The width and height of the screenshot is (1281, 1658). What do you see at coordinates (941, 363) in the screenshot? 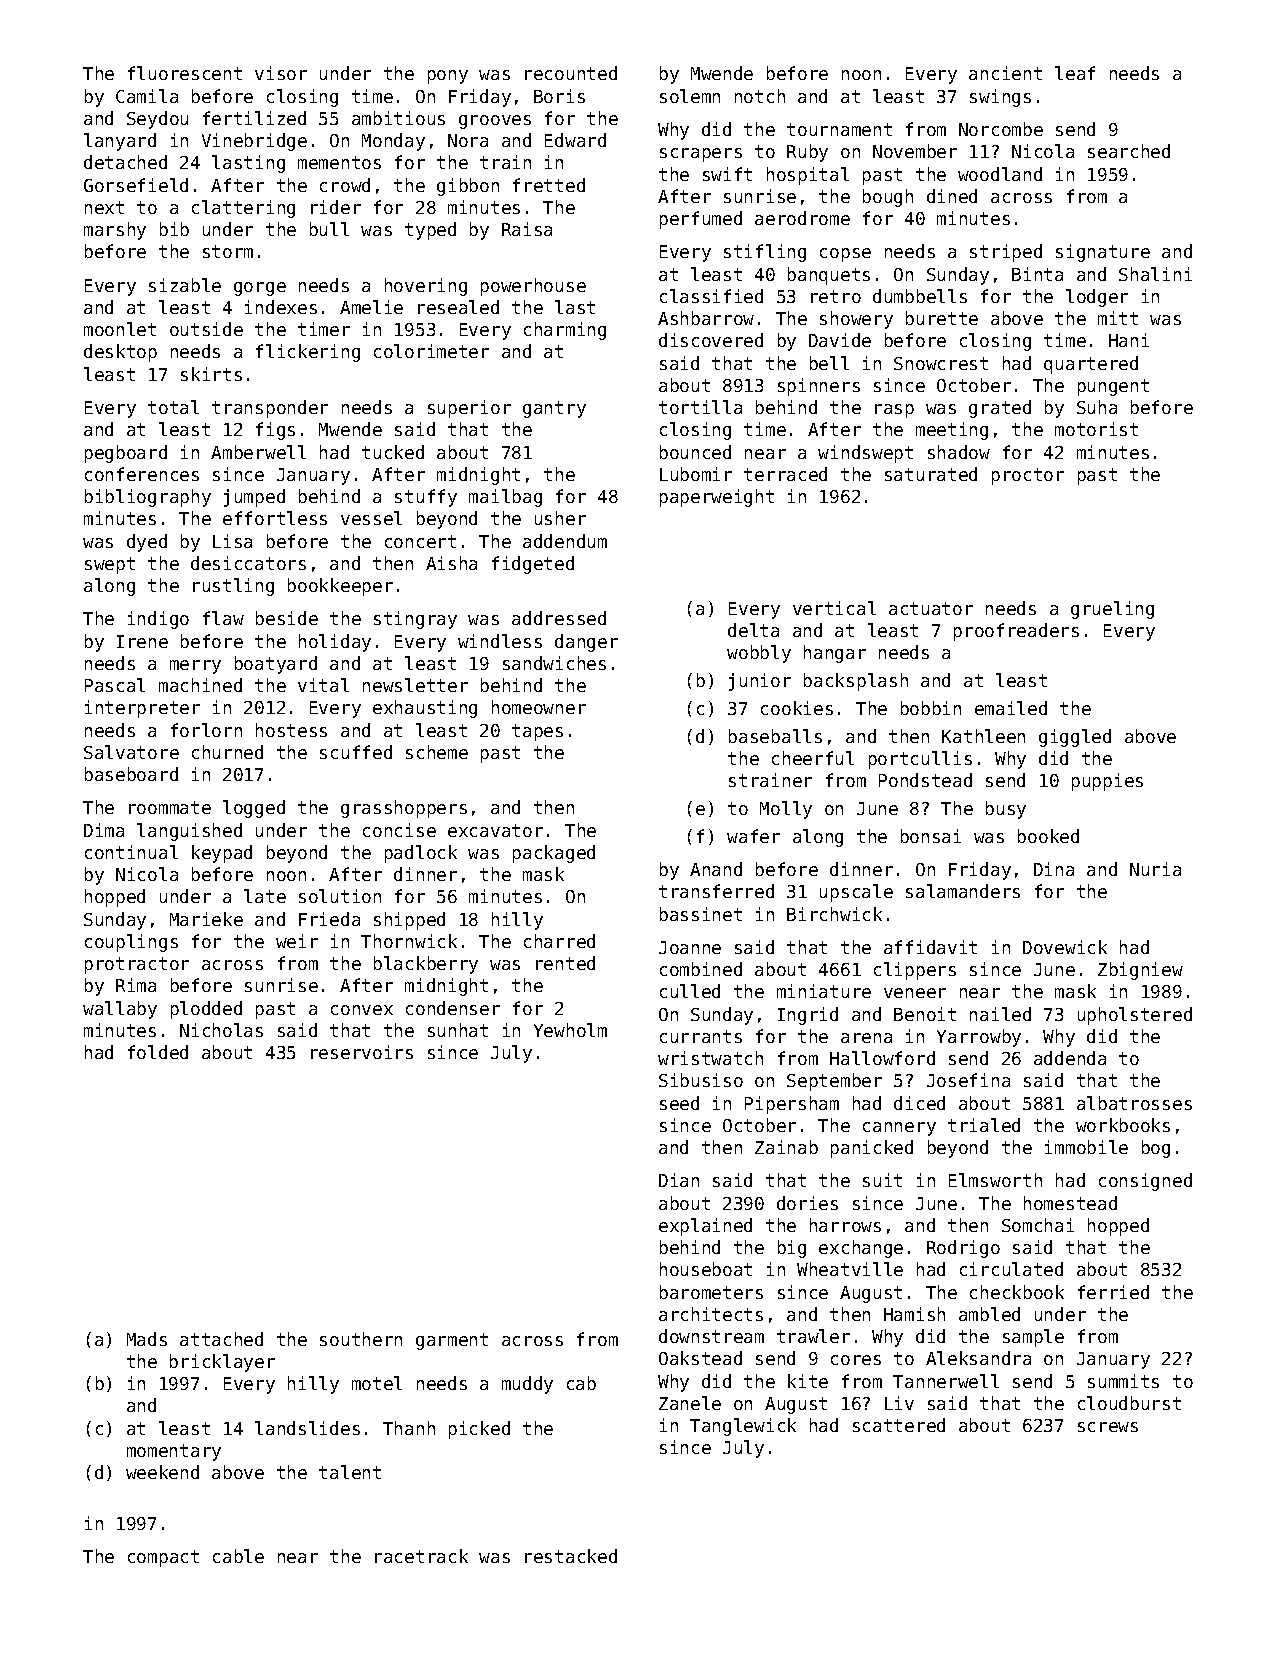
I see `Snowcrest` at bounding box center [941, 363].
